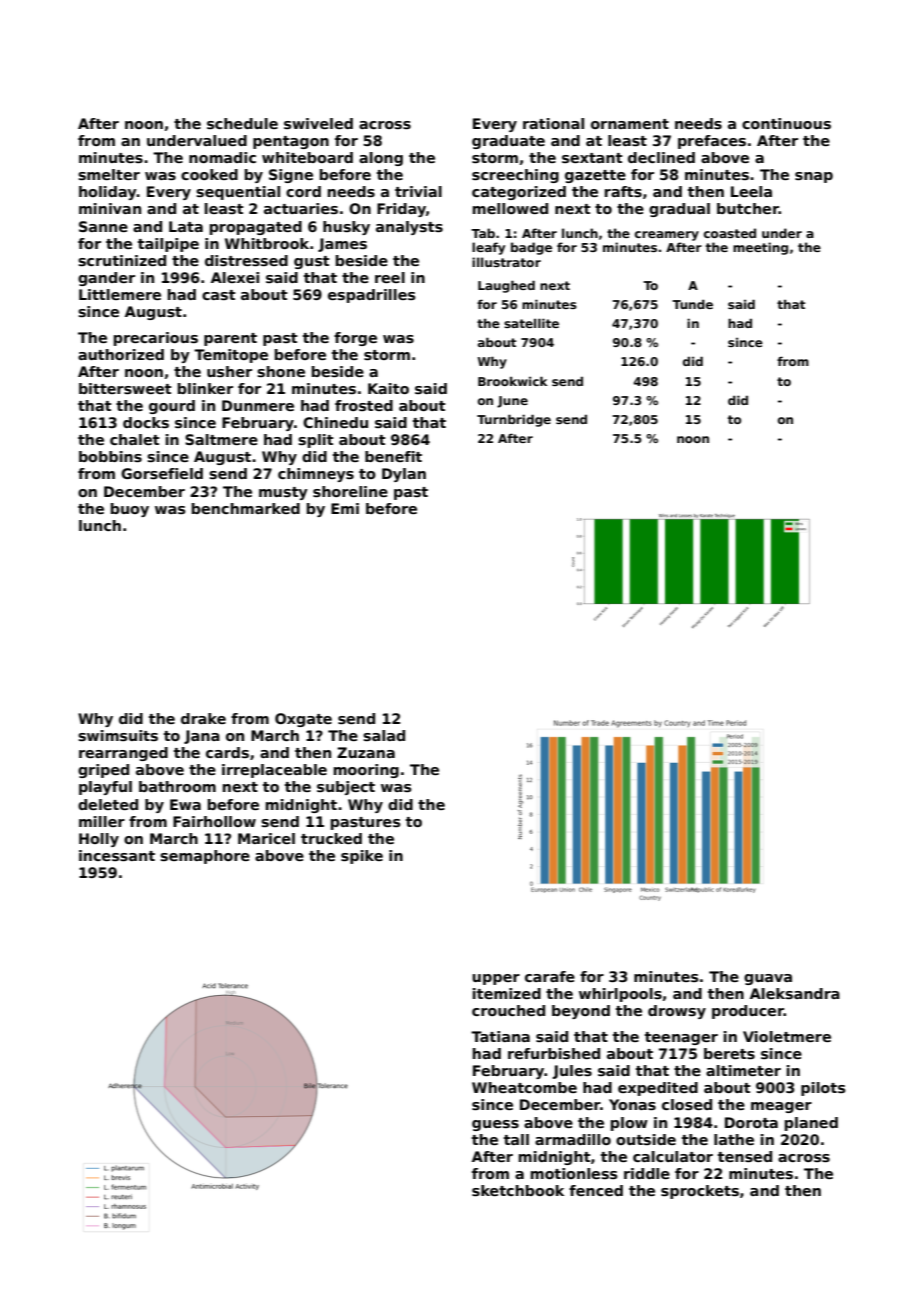  I want to click on bittersweet, so click(125, 388).
